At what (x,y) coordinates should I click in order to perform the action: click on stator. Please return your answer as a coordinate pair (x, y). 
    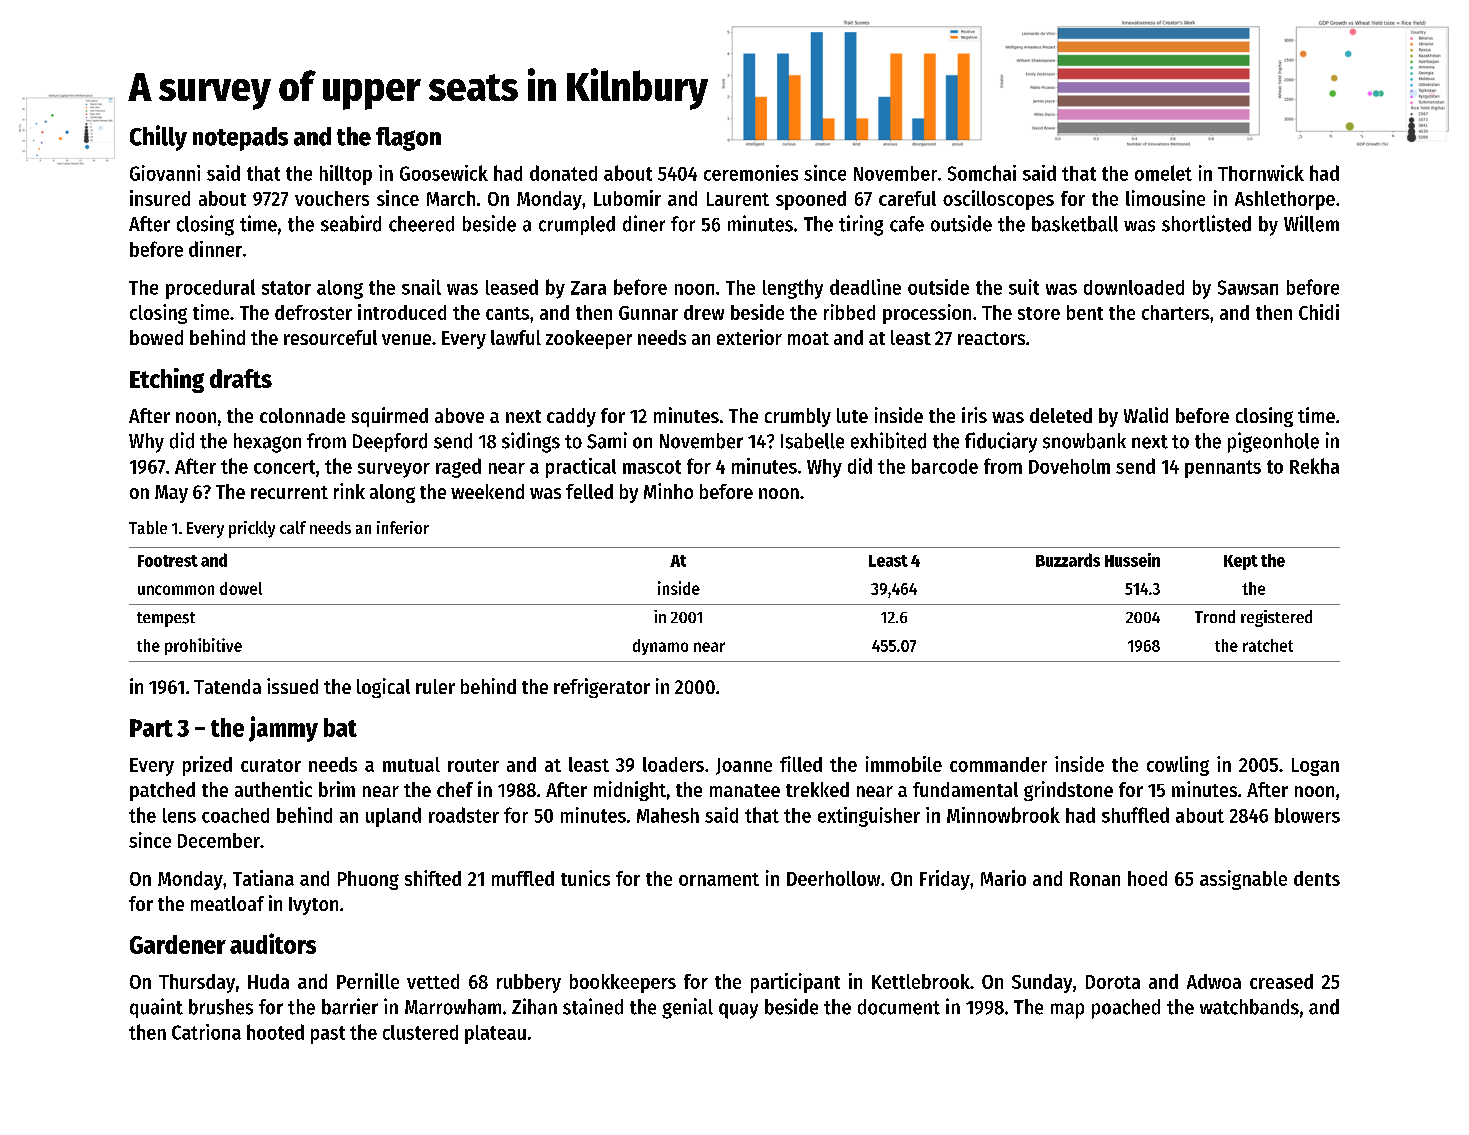
    Looking at the image, I should click on (286, 288).
